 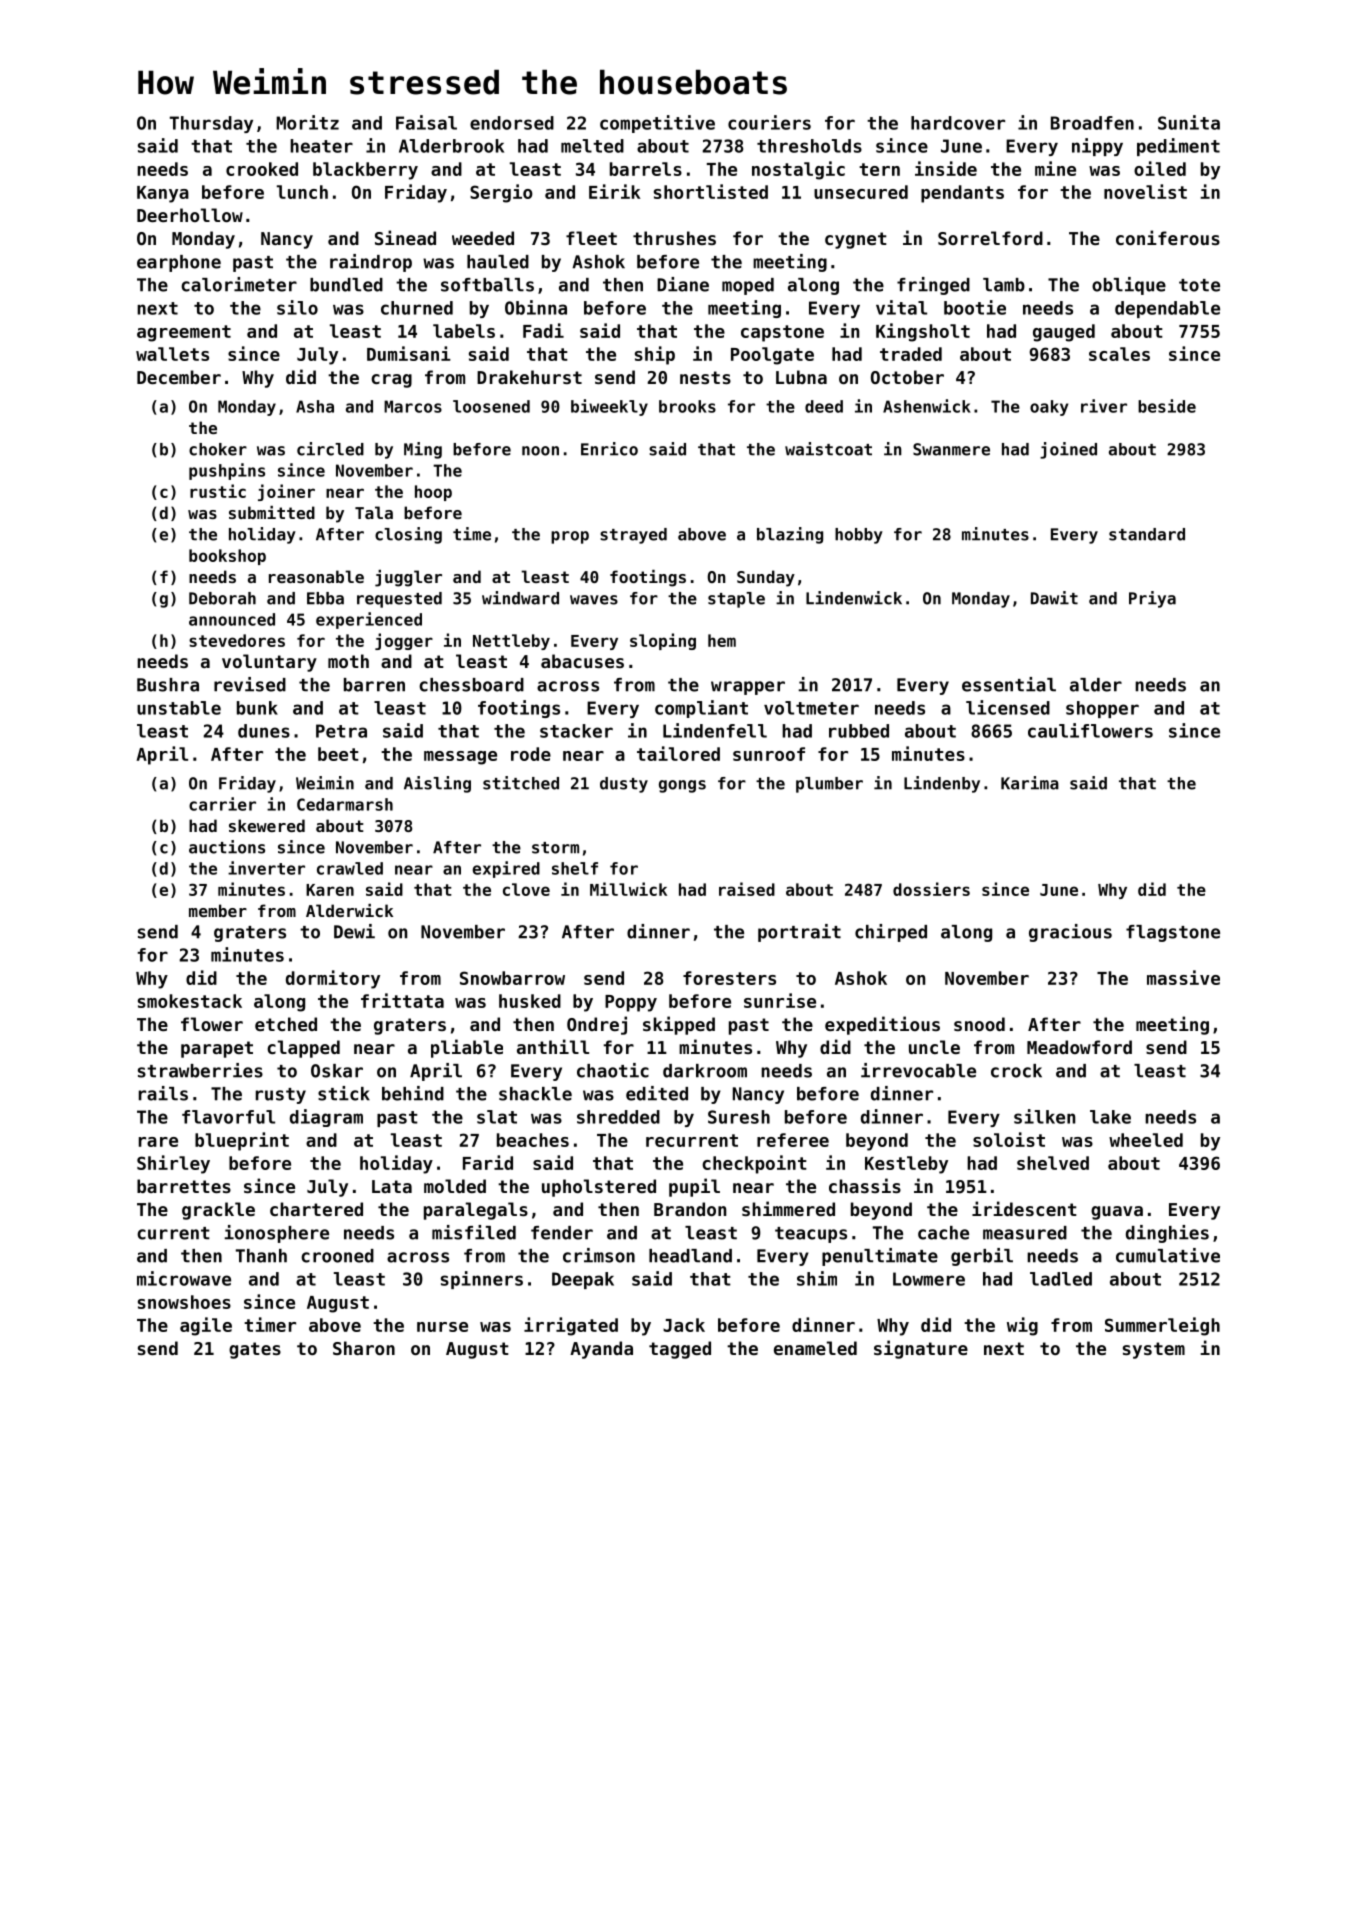 What do you see at coordinates (1152, 599) in the page?
I see `Priya` at bounding box center [1152, 599].
